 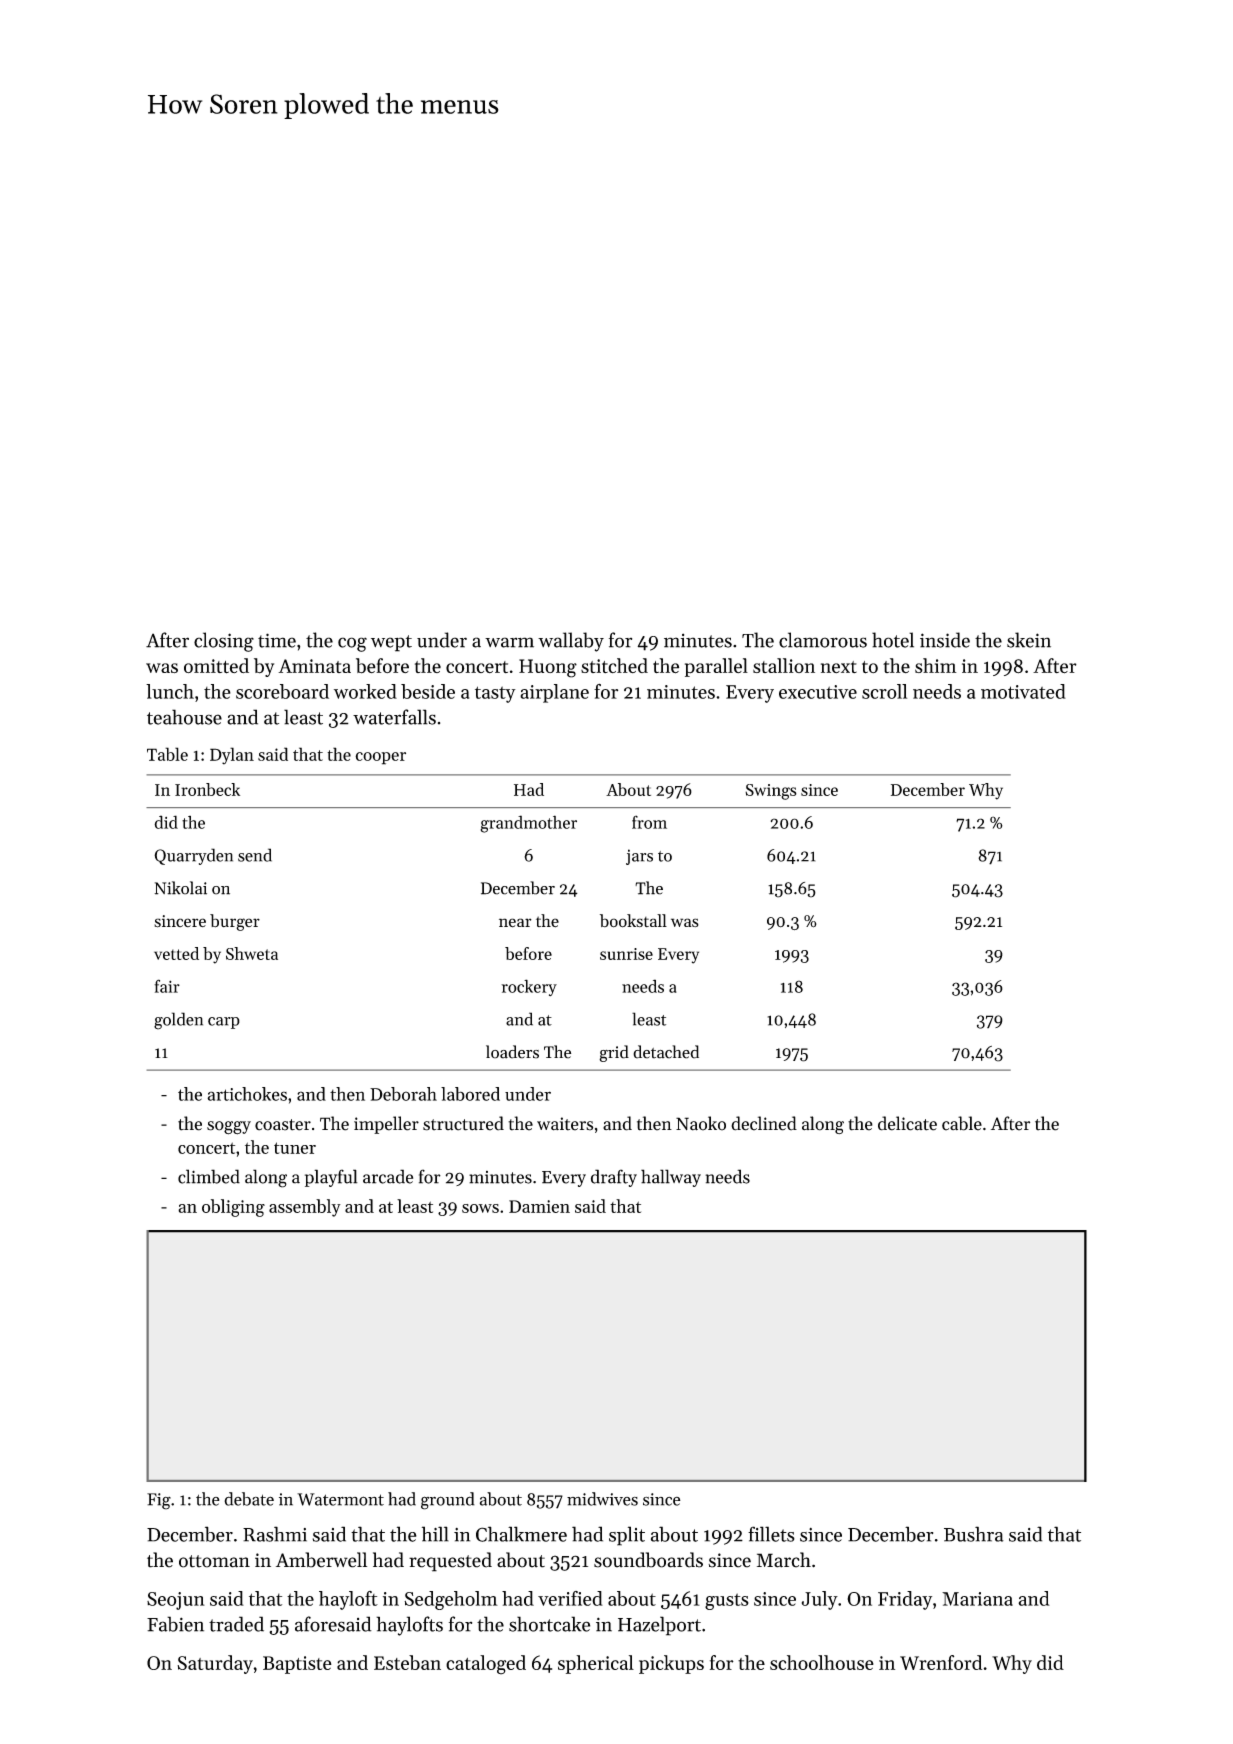 What do you see at coordinates (962, 1123) in the image?
I see `cable` at bounding box center [962, 1123].
